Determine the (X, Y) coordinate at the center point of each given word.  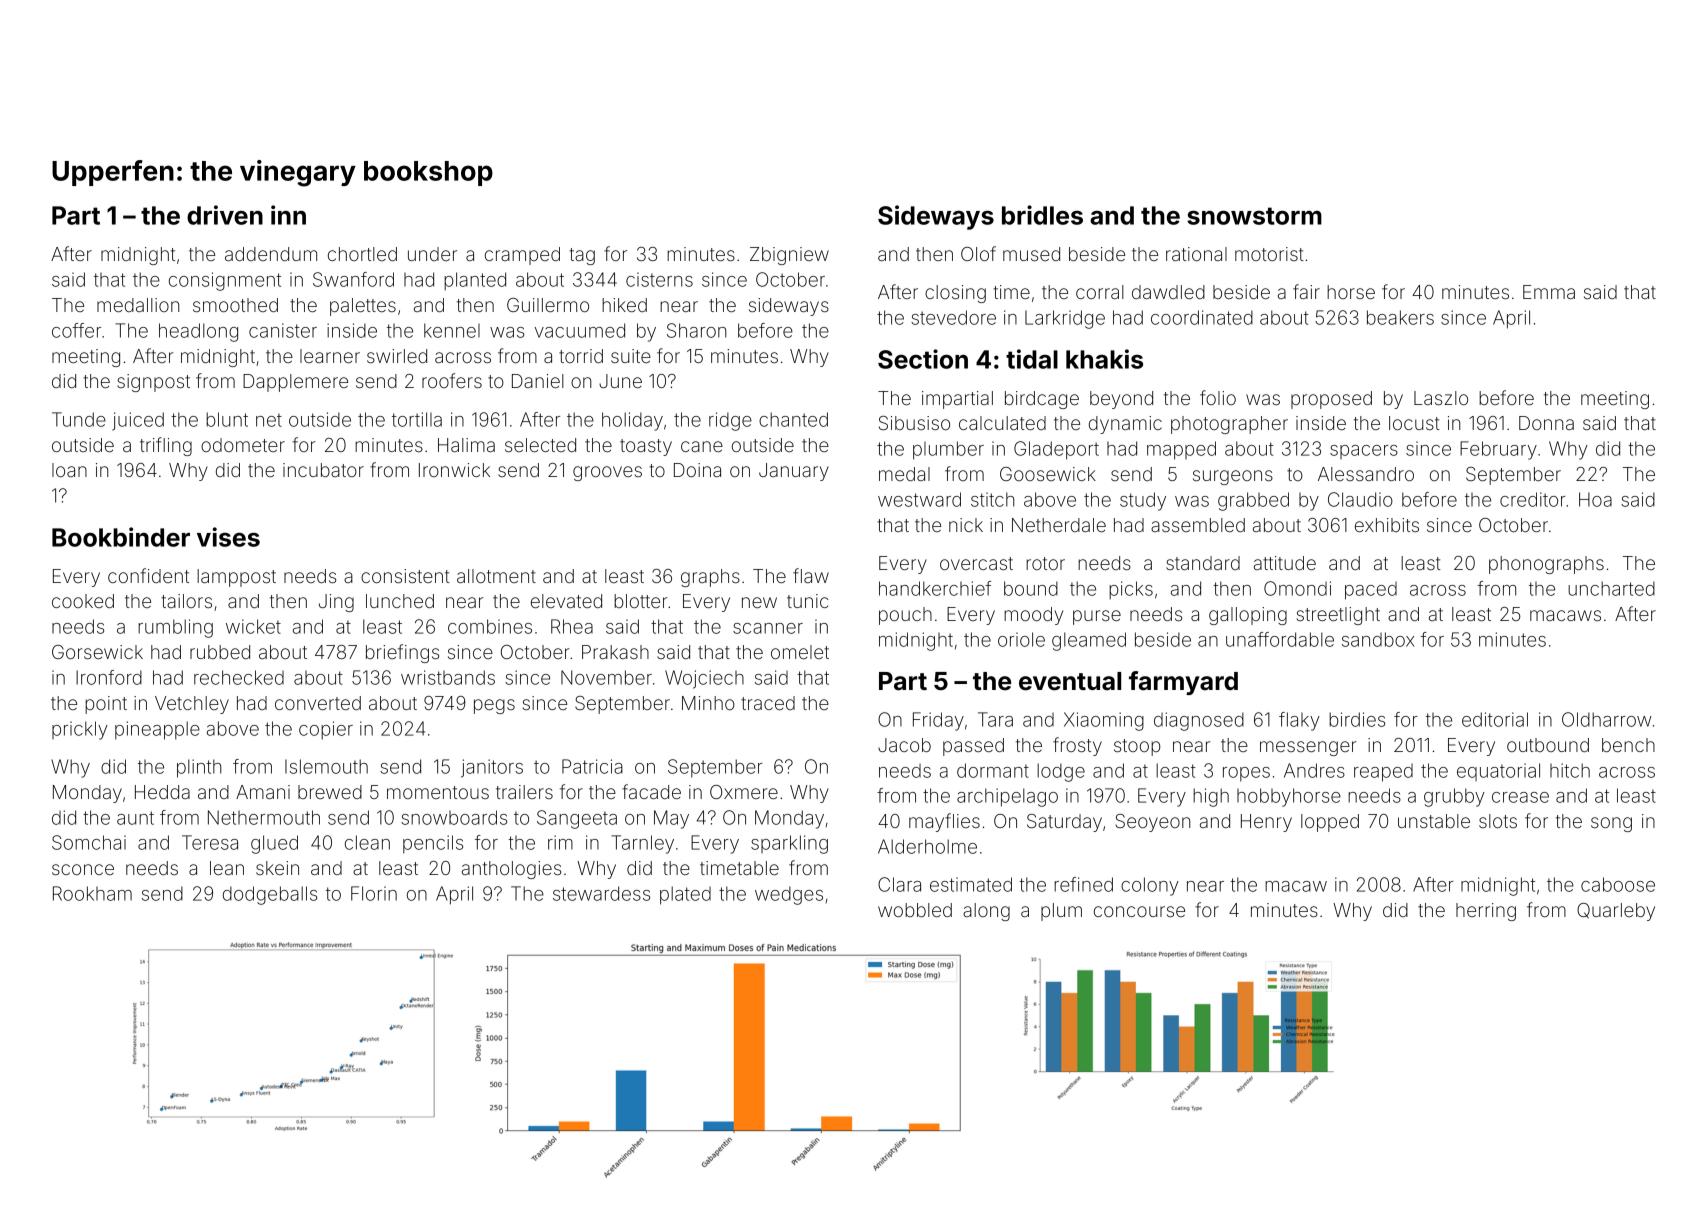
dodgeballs (270, 895)
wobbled (915, 910)
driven (225, 215)
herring (1486, 912)
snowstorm (1254, 216)
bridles (1042, 215)
